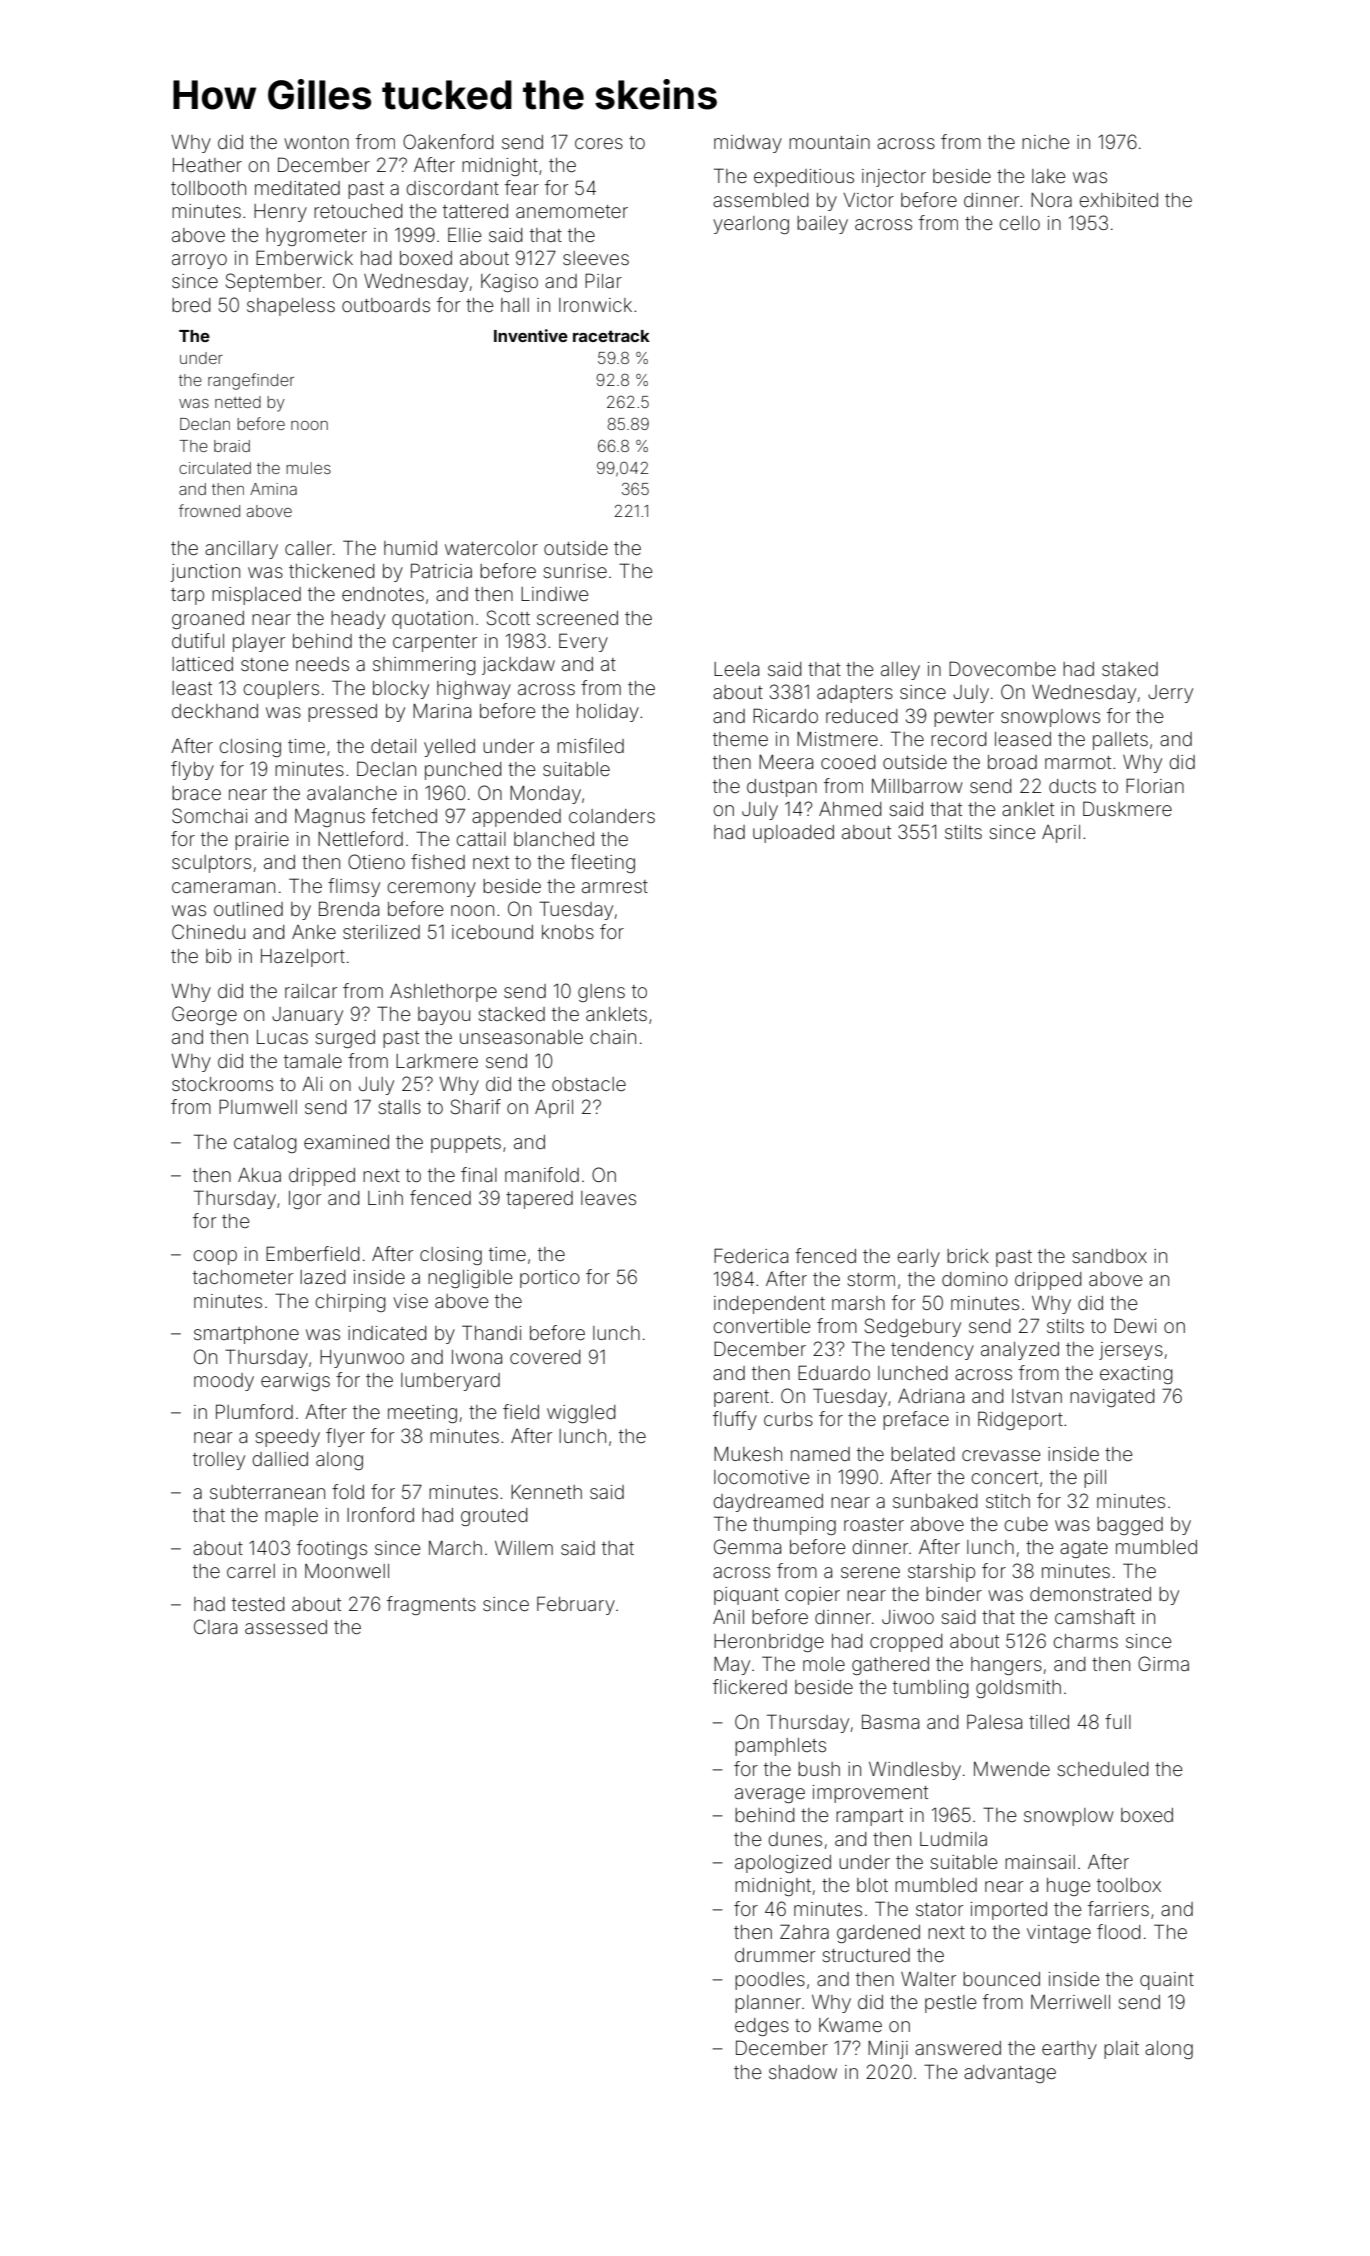  I want to click on racetrack, so click(611, 336).
